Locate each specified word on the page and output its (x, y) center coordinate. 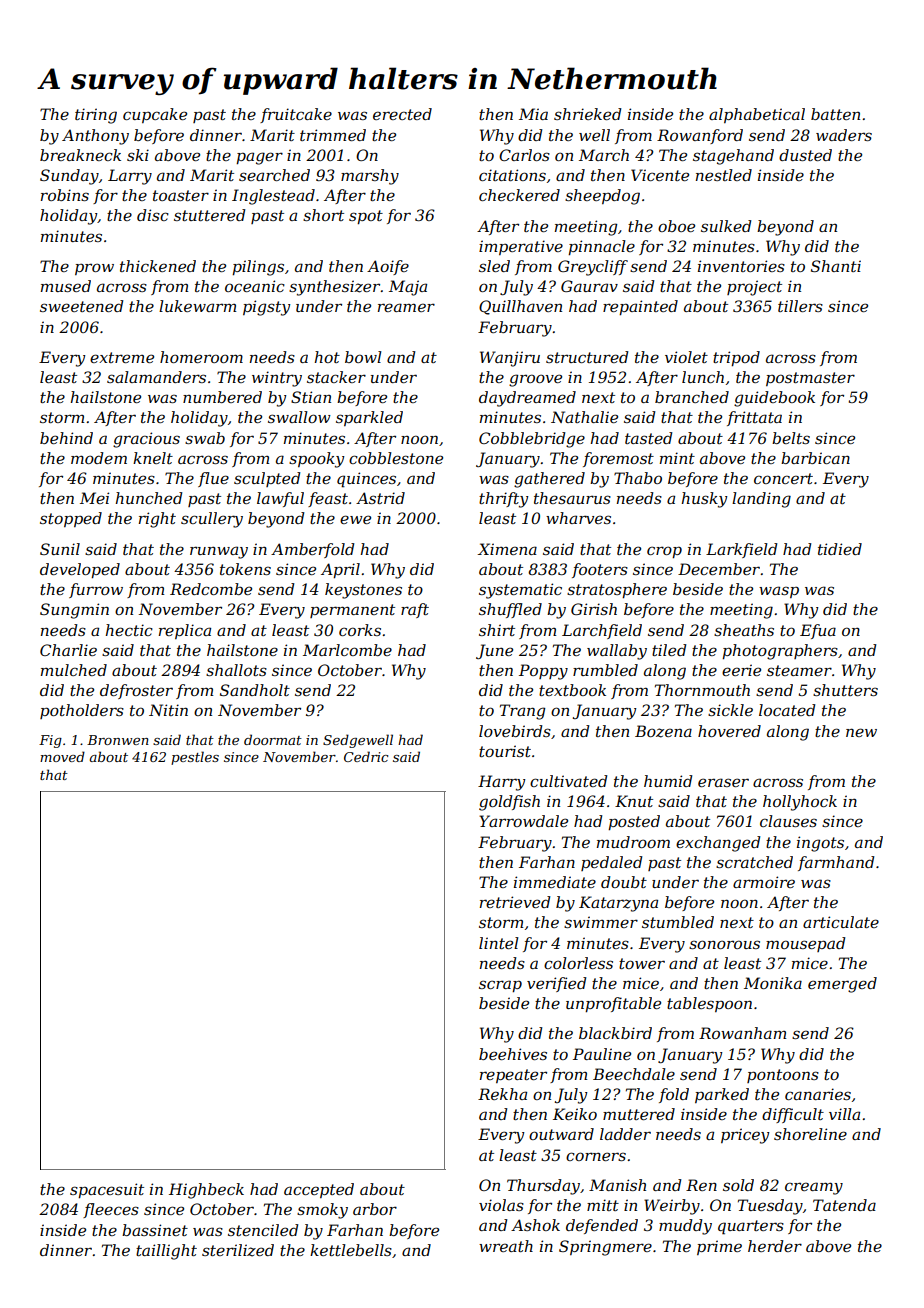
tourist (505, 751)
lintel (499, 943)
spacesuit (107, 1190)
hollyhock (800, 803)
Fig (50, 741)
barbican (815, 458)
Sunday (69, 177)
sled (494, 266)
